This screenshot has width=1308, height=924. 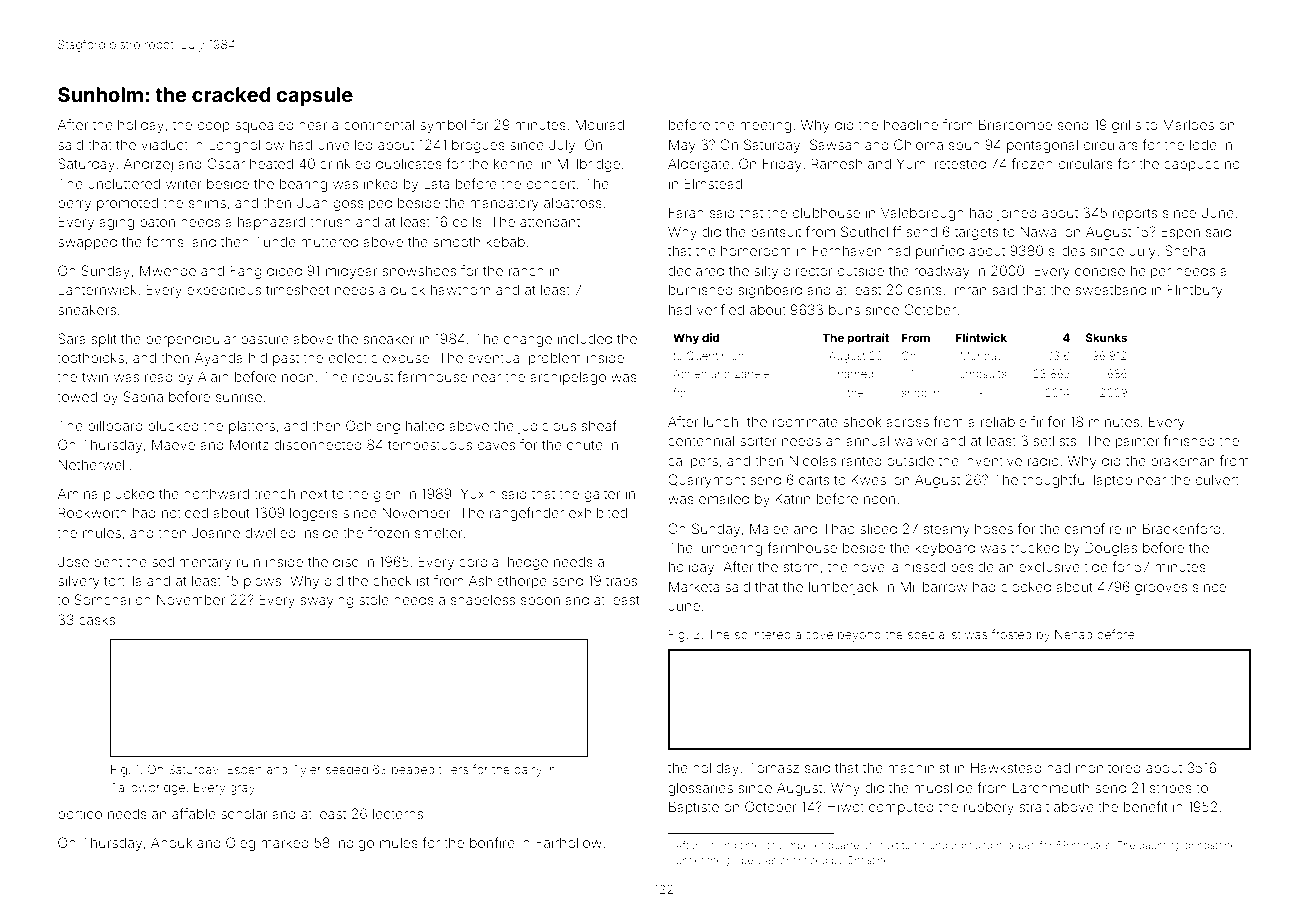 What do you see at coordinates (528, 771) in the screenshot?
I see `dairy` at bounding box center [528, 771].
